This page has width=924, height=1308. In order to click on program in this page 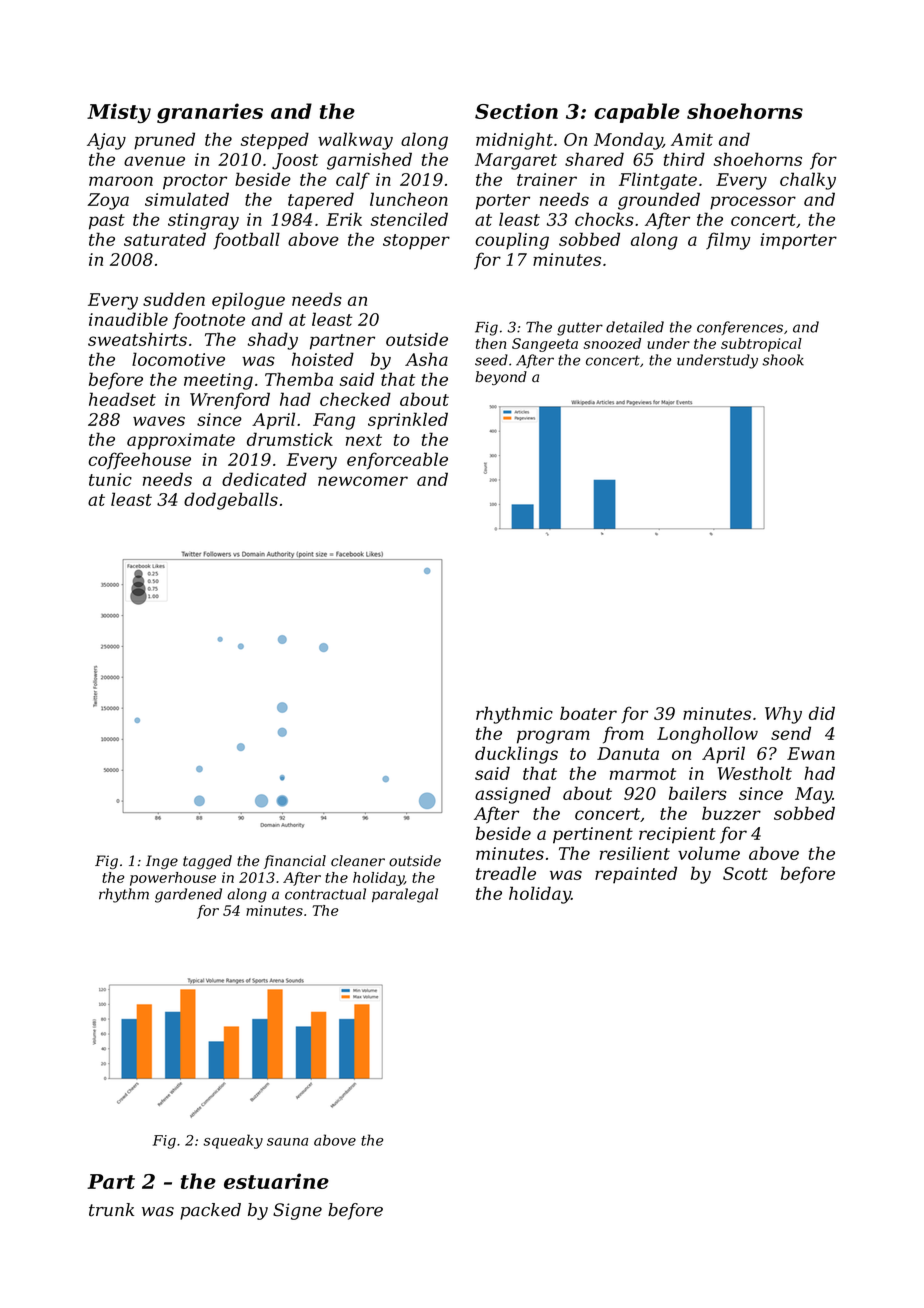, I will do `click(553, 737)`.
